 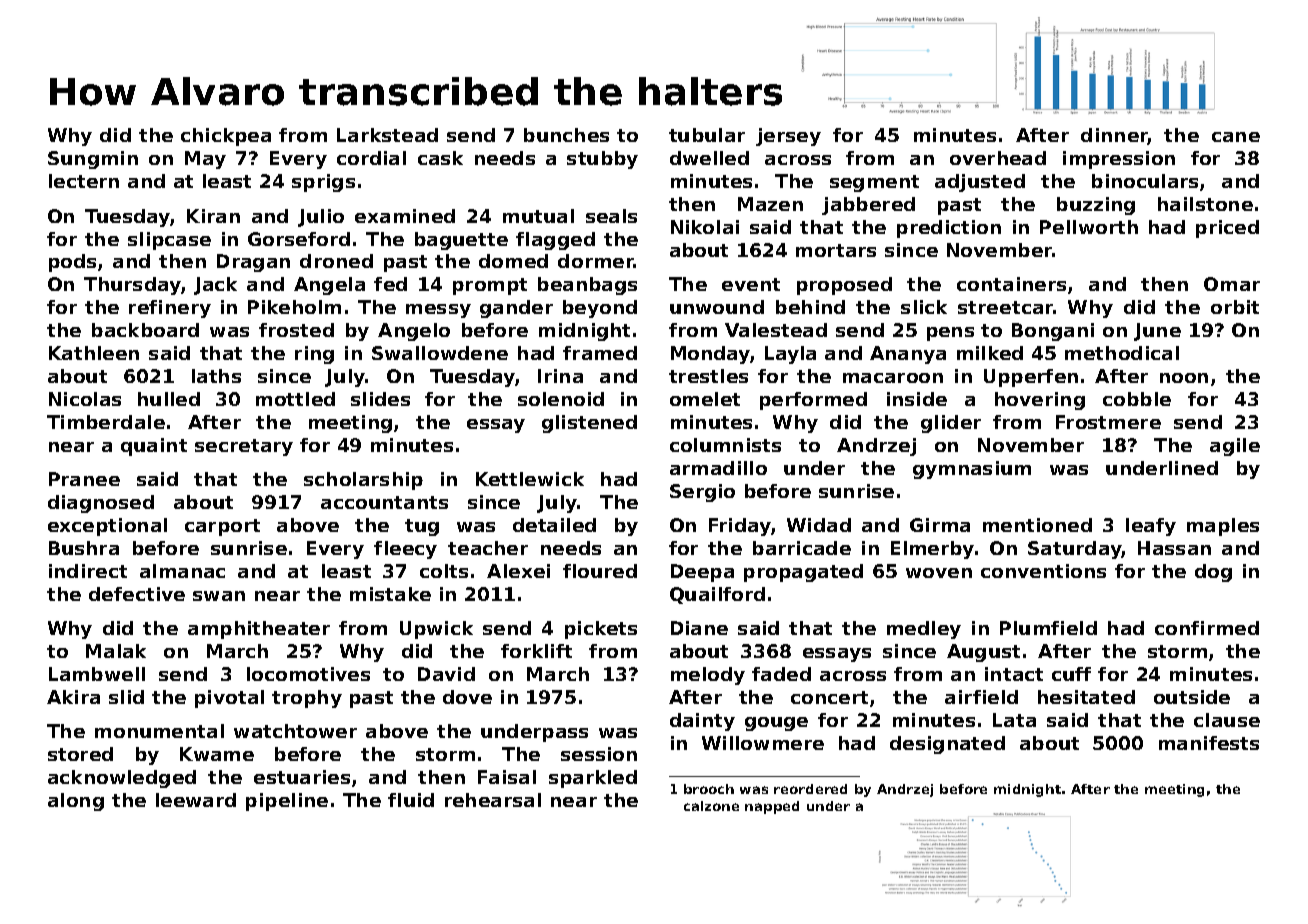 What do you see at coordinates (196, 800) in the document?
I see `leeward` at bounding box center [196, 800].
